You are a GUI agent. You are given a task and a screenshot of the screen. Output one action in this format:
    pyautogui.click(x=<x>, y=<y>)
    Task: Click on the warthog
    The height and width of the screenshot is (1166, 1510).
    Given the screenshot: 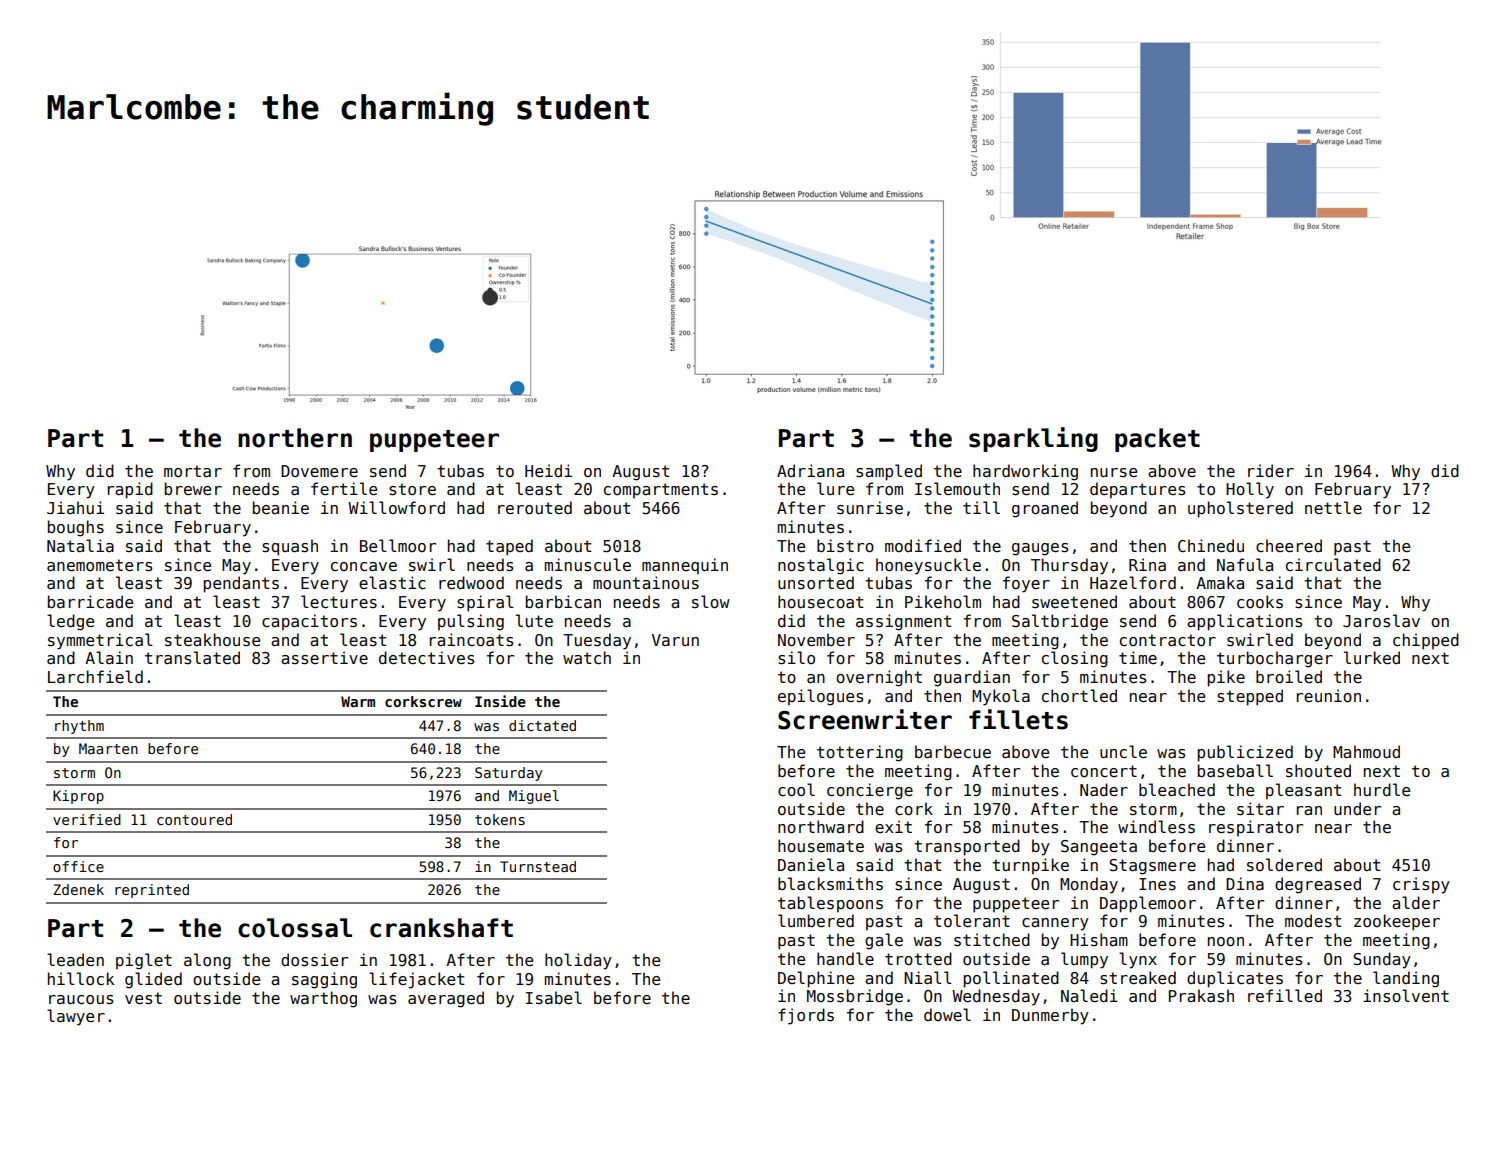 What is the action you would take?
    pyautogui.click(x=323, y=999)
